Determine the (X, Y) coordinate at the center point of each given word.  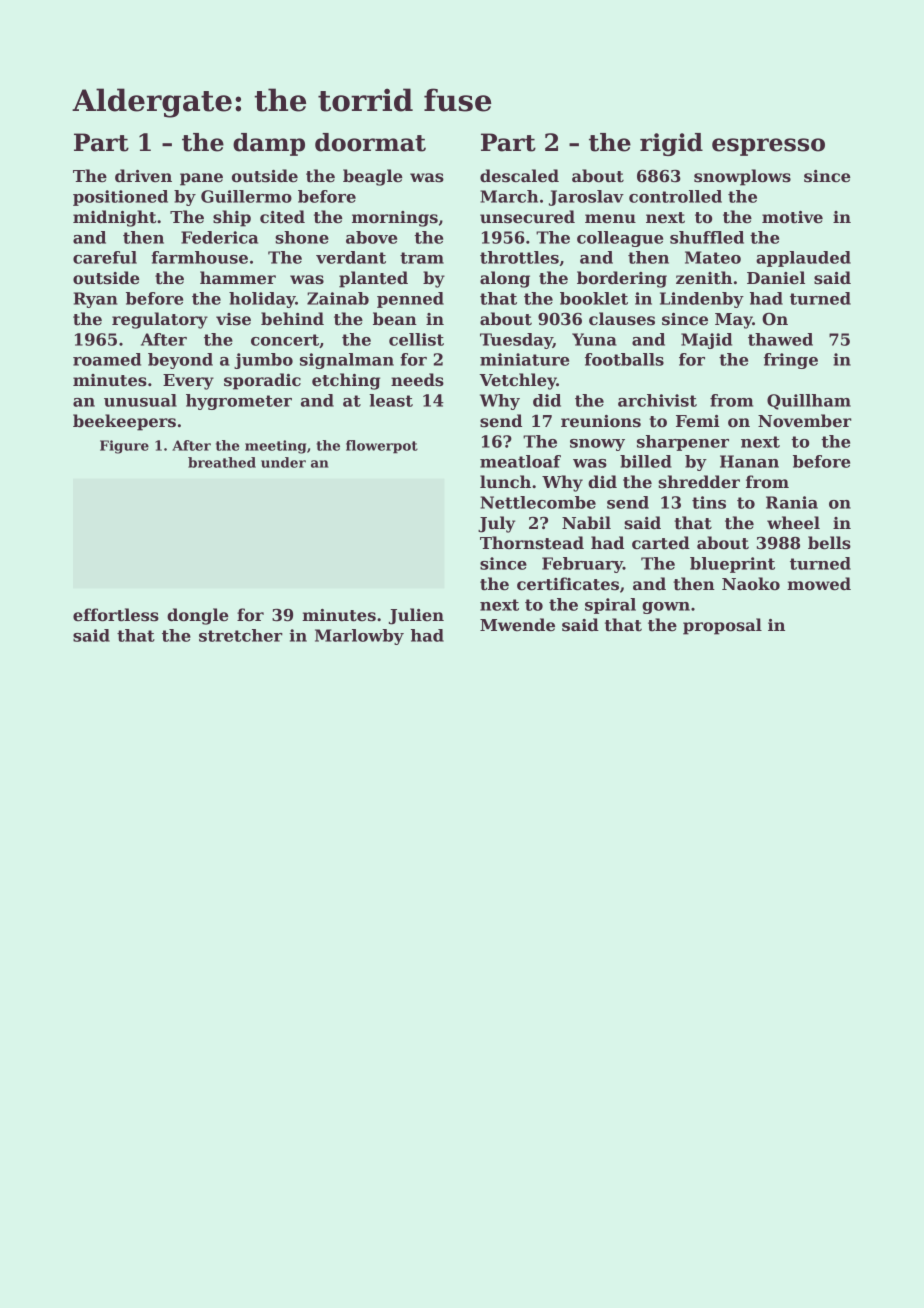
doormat (370, 142)
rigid (671, 144)
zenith (704, 278)
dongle (198, 616)
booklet (594, 298)
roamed (107, 359)
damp (269, 144)
